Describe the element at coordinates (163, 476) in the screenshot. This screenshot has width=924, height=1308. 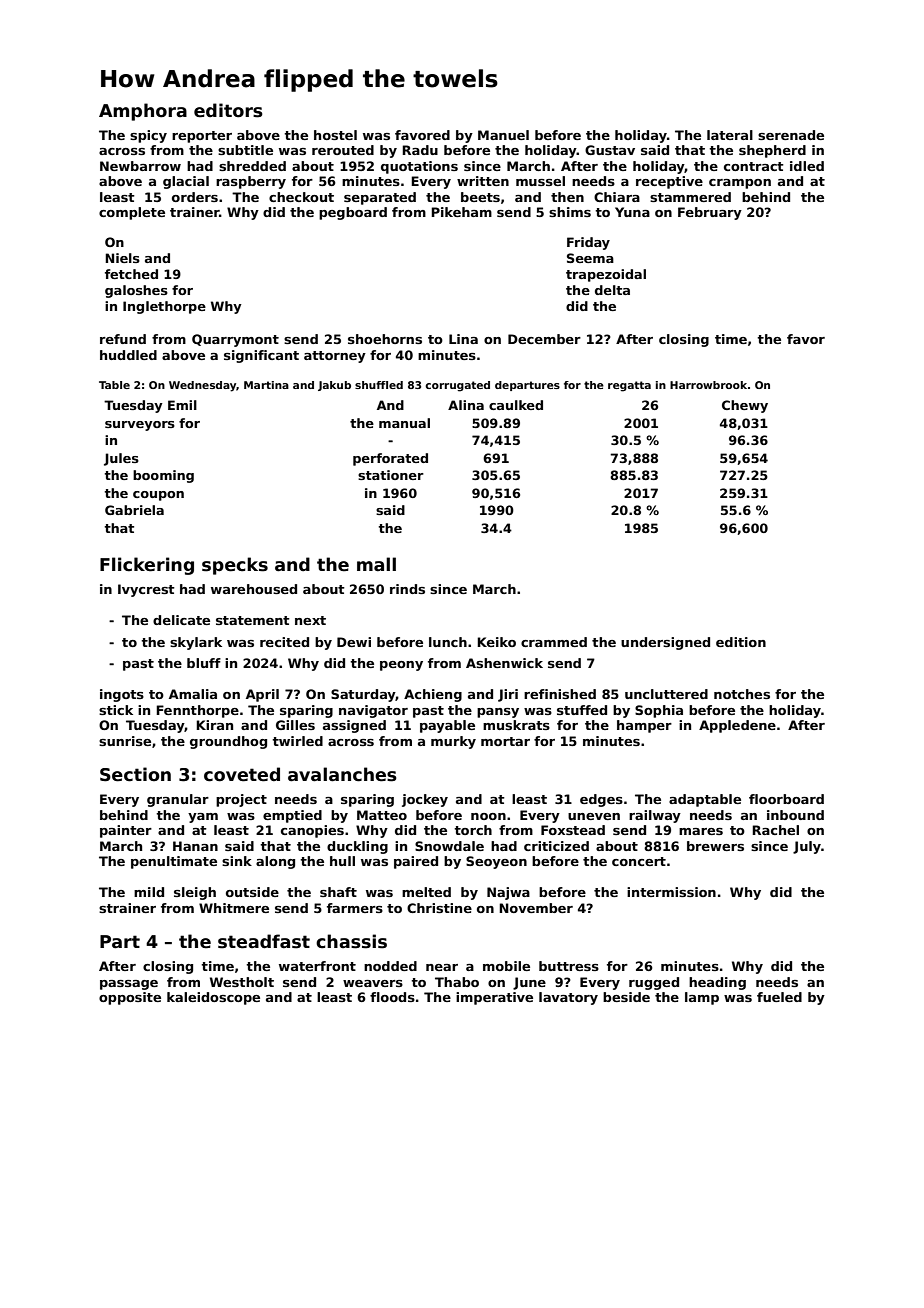
I see `booming` at that location.
